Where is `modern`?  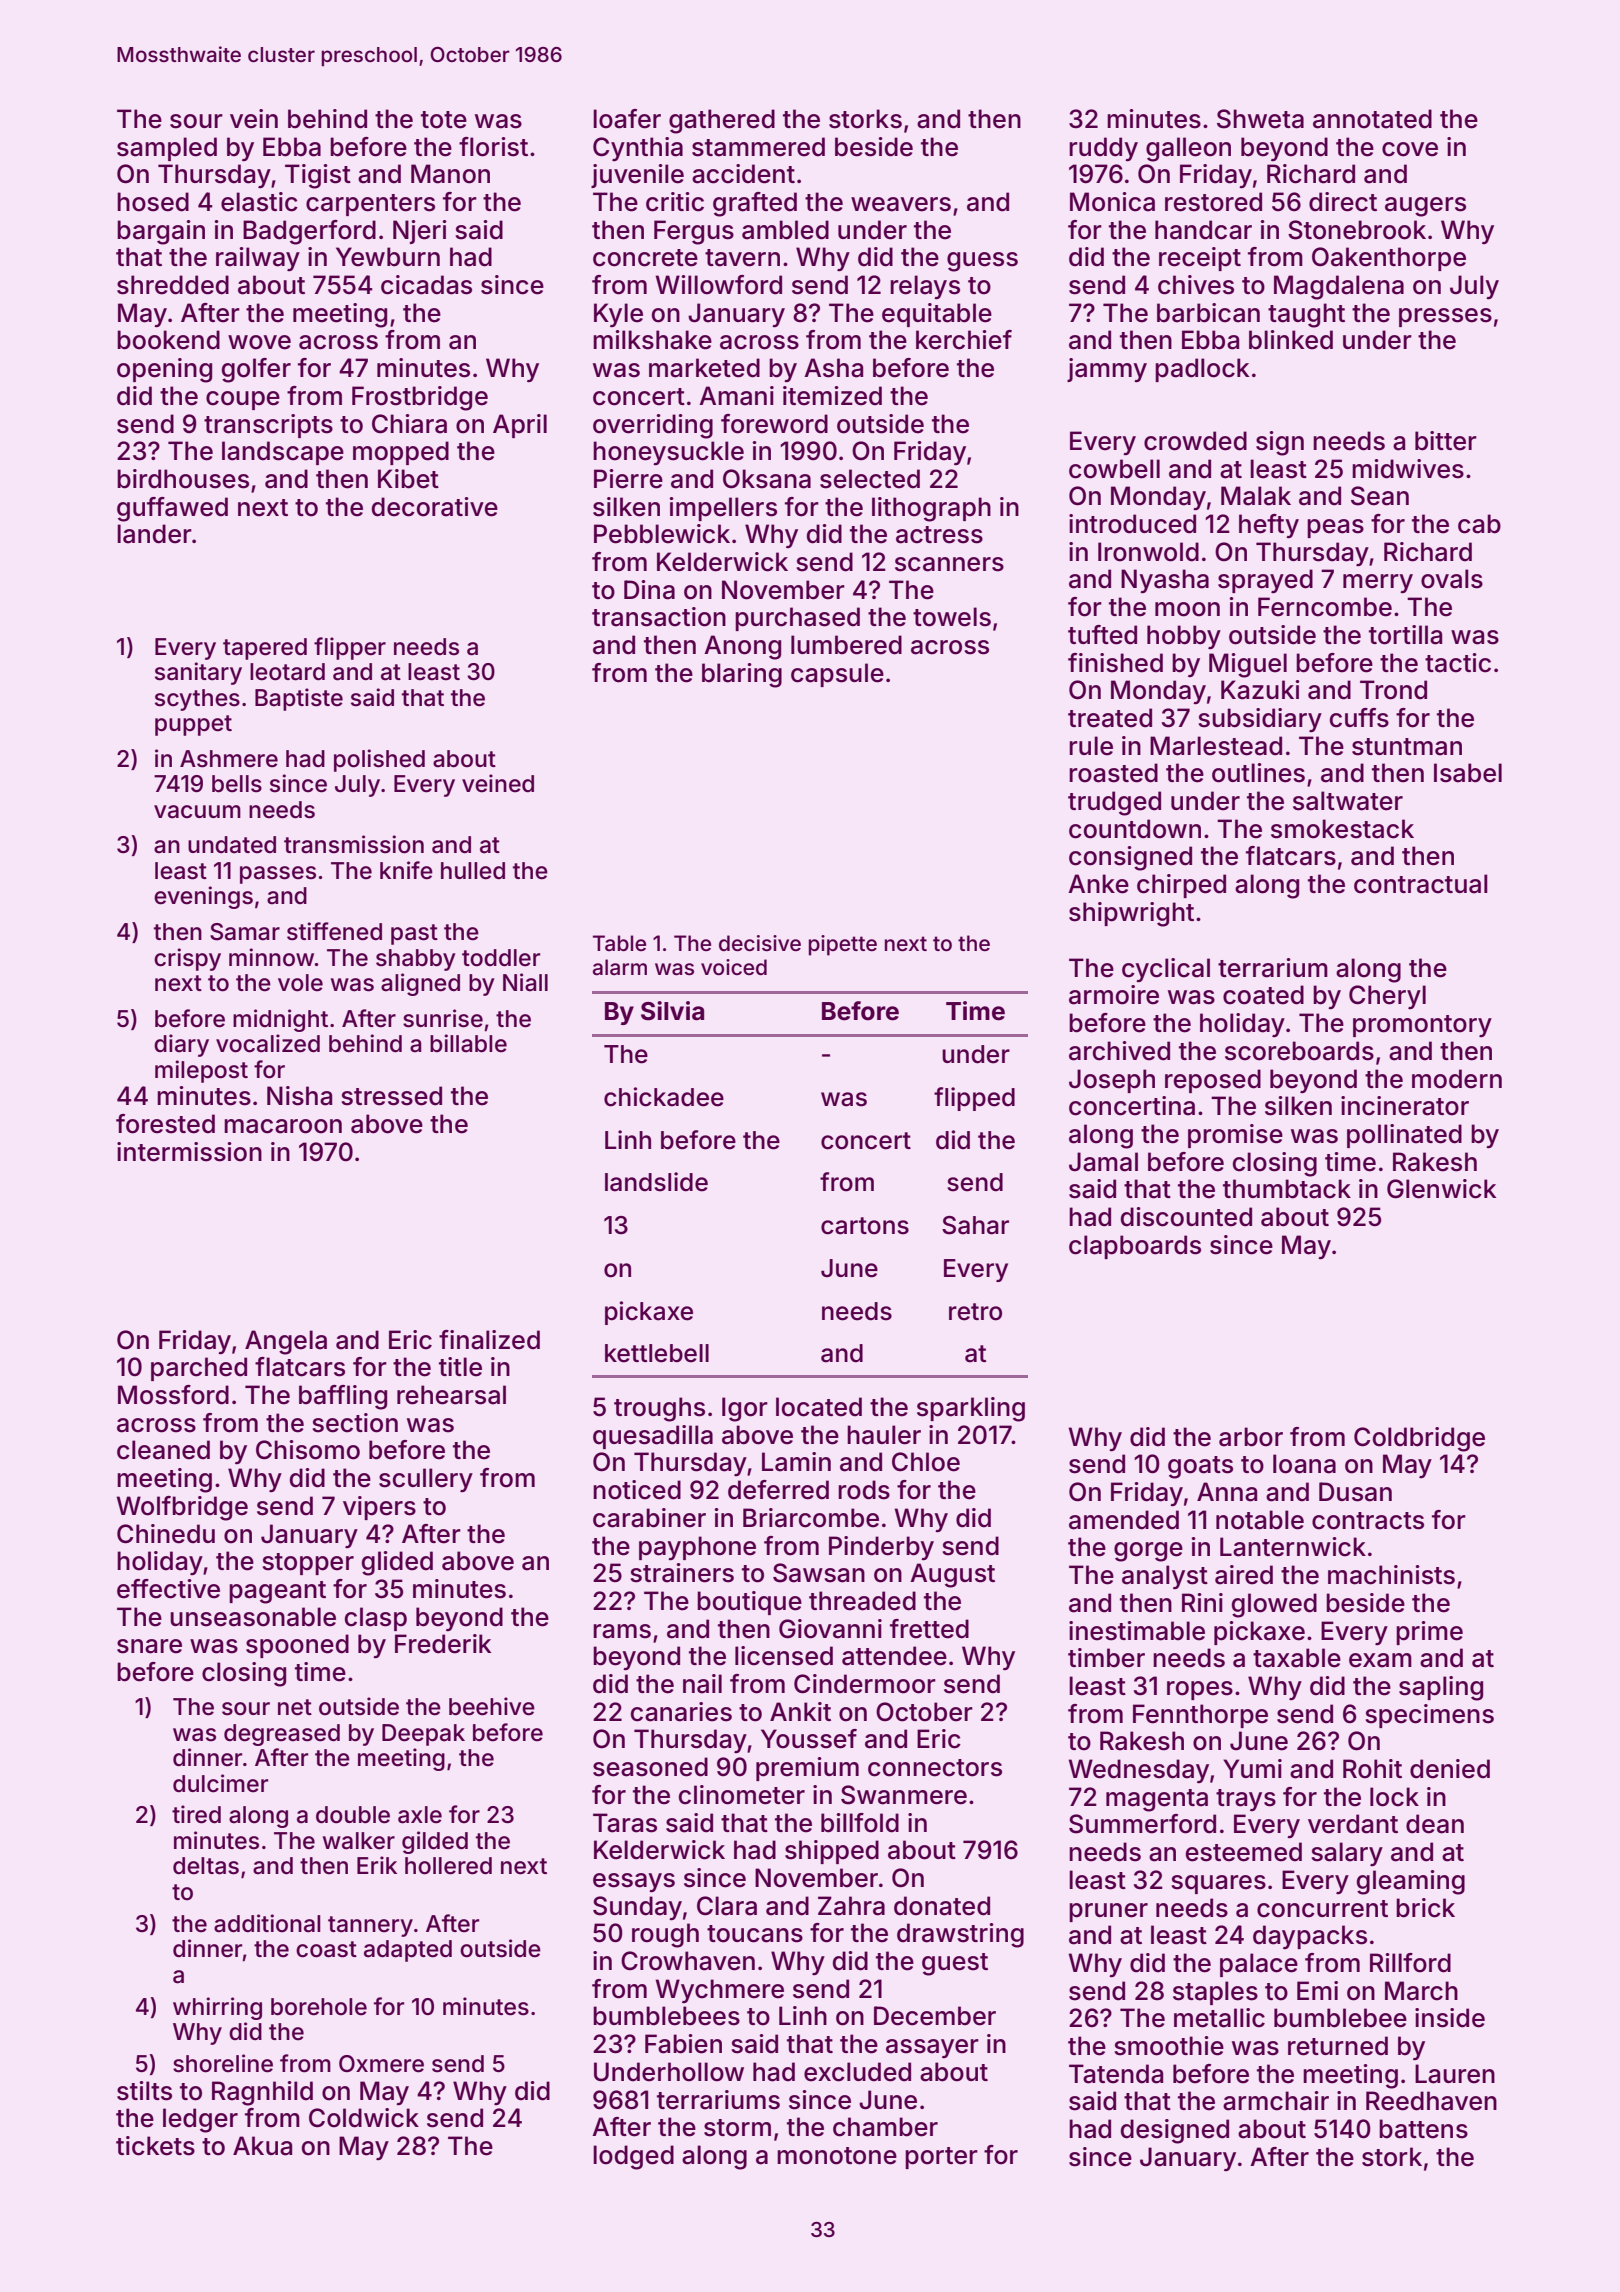 modern is located at coordinates (1457, 1079).
